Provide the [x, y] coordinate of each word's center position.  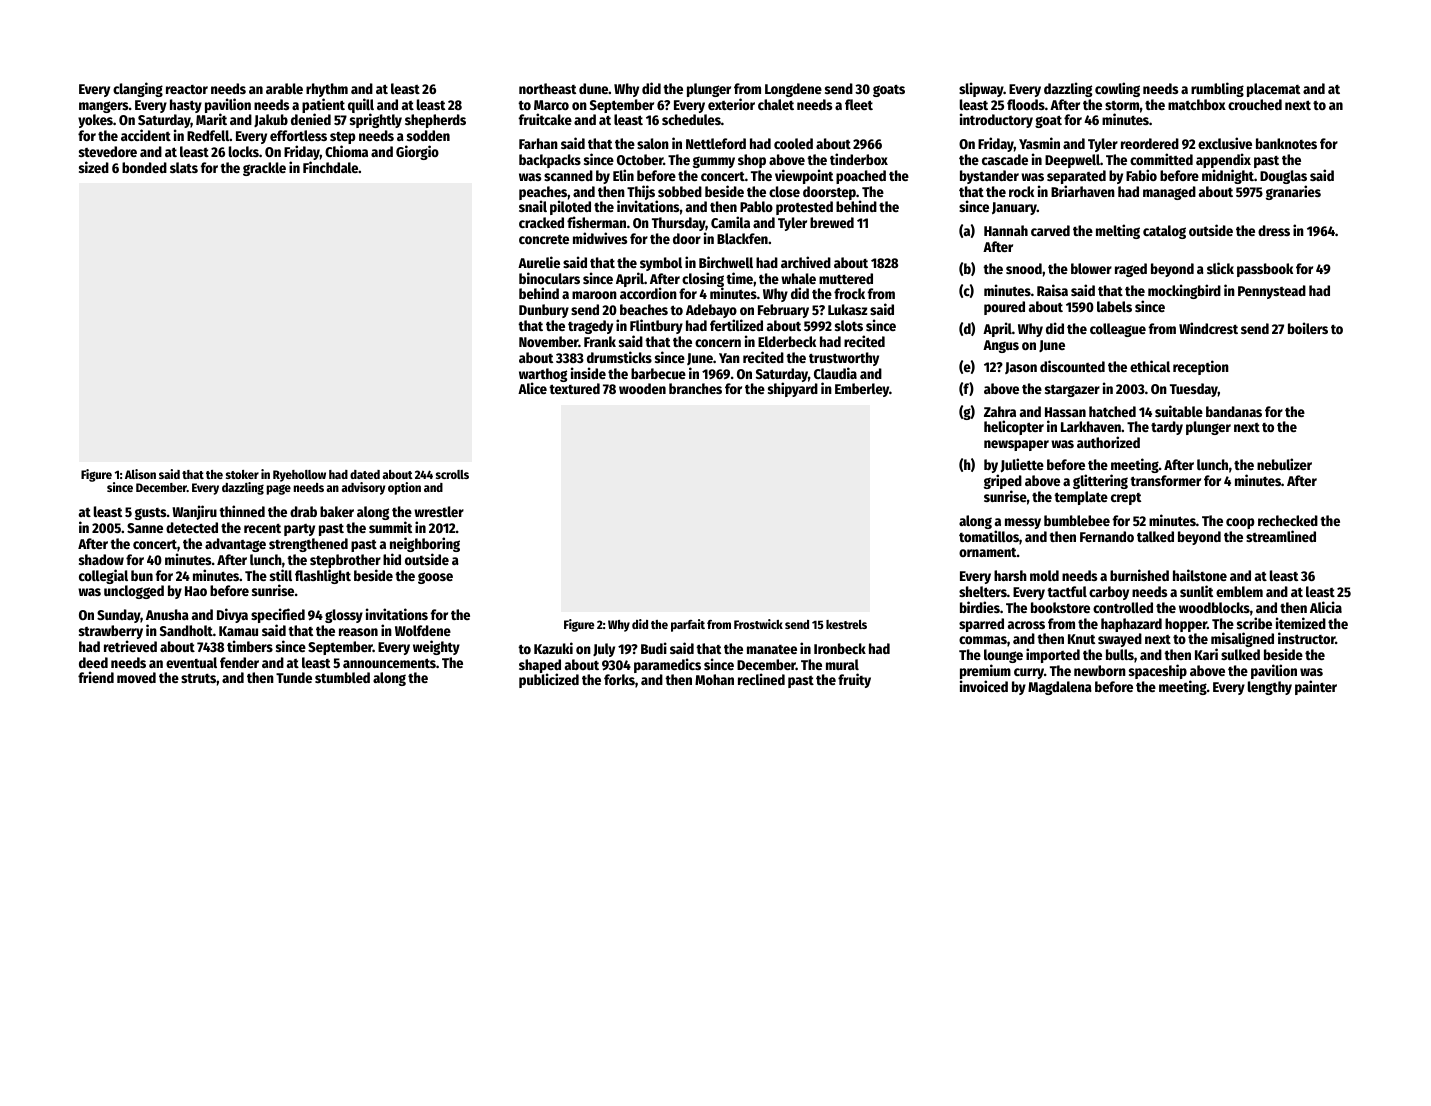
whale [798, 278]
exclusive [1225, 143]
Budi [654, 648]
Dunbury [544, 311]
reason [358, 632]
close [784, 191]
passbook [1265, 270]
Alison [140, 474]
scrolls [452, 474]
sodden [428, 135]
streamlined [1281, 536]
